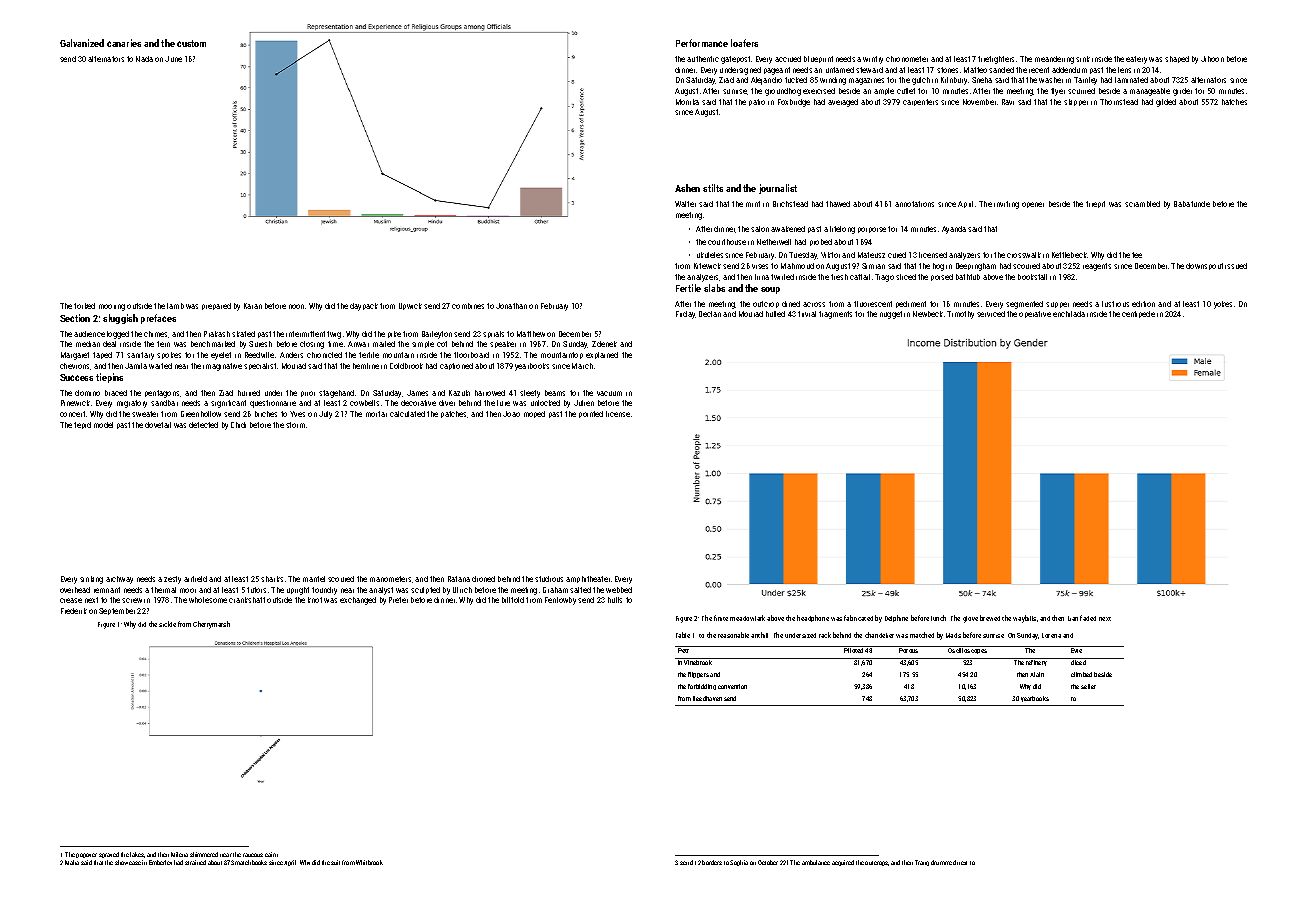 Image resolution: width=1308 pixels, height=924 pixels. What do you see at coordinates (1088, 618) in the screenshot?
I see `faded` at bounding box center [1088, 618].
